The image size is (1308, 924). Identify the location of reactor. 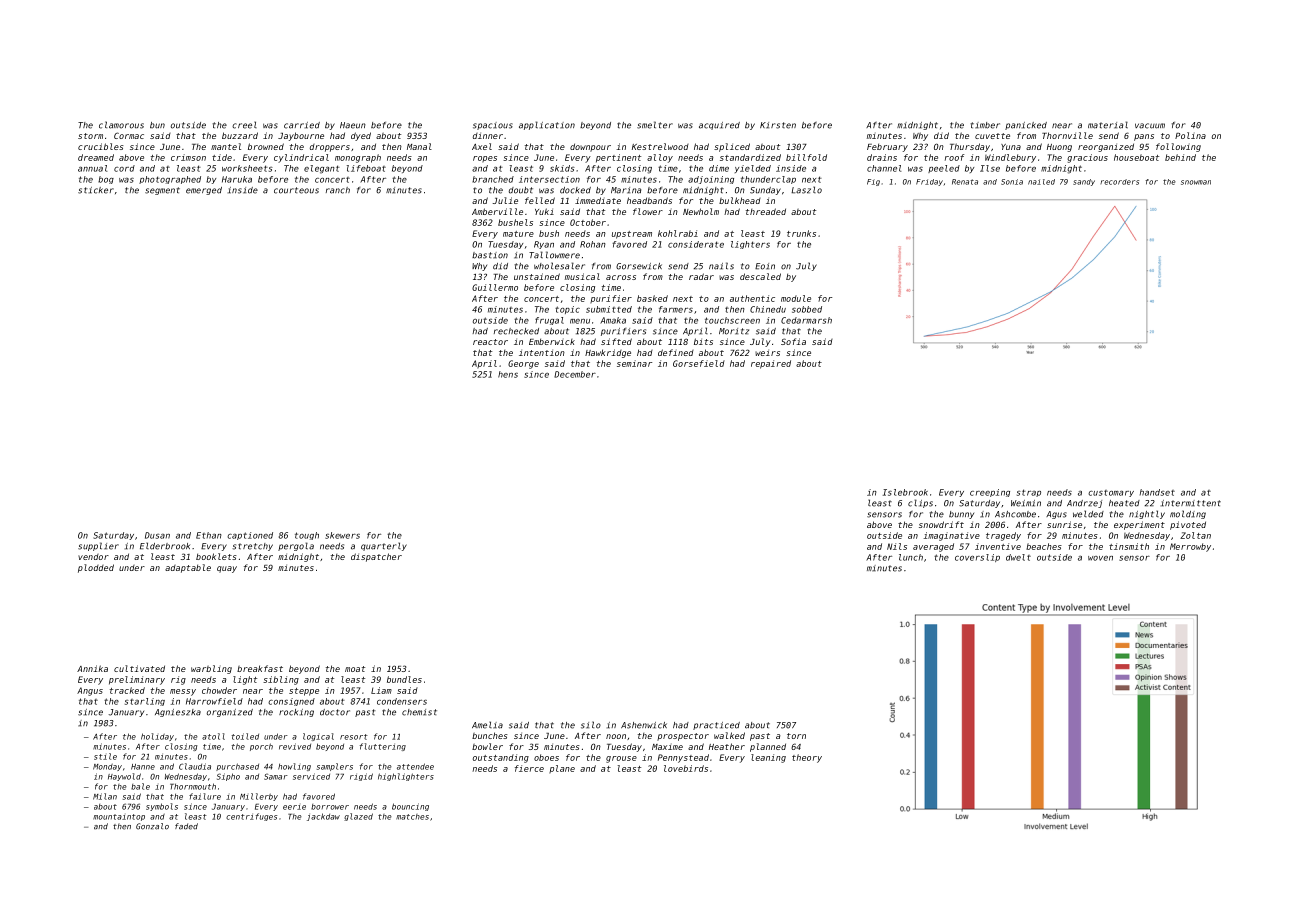
(490, 342).
